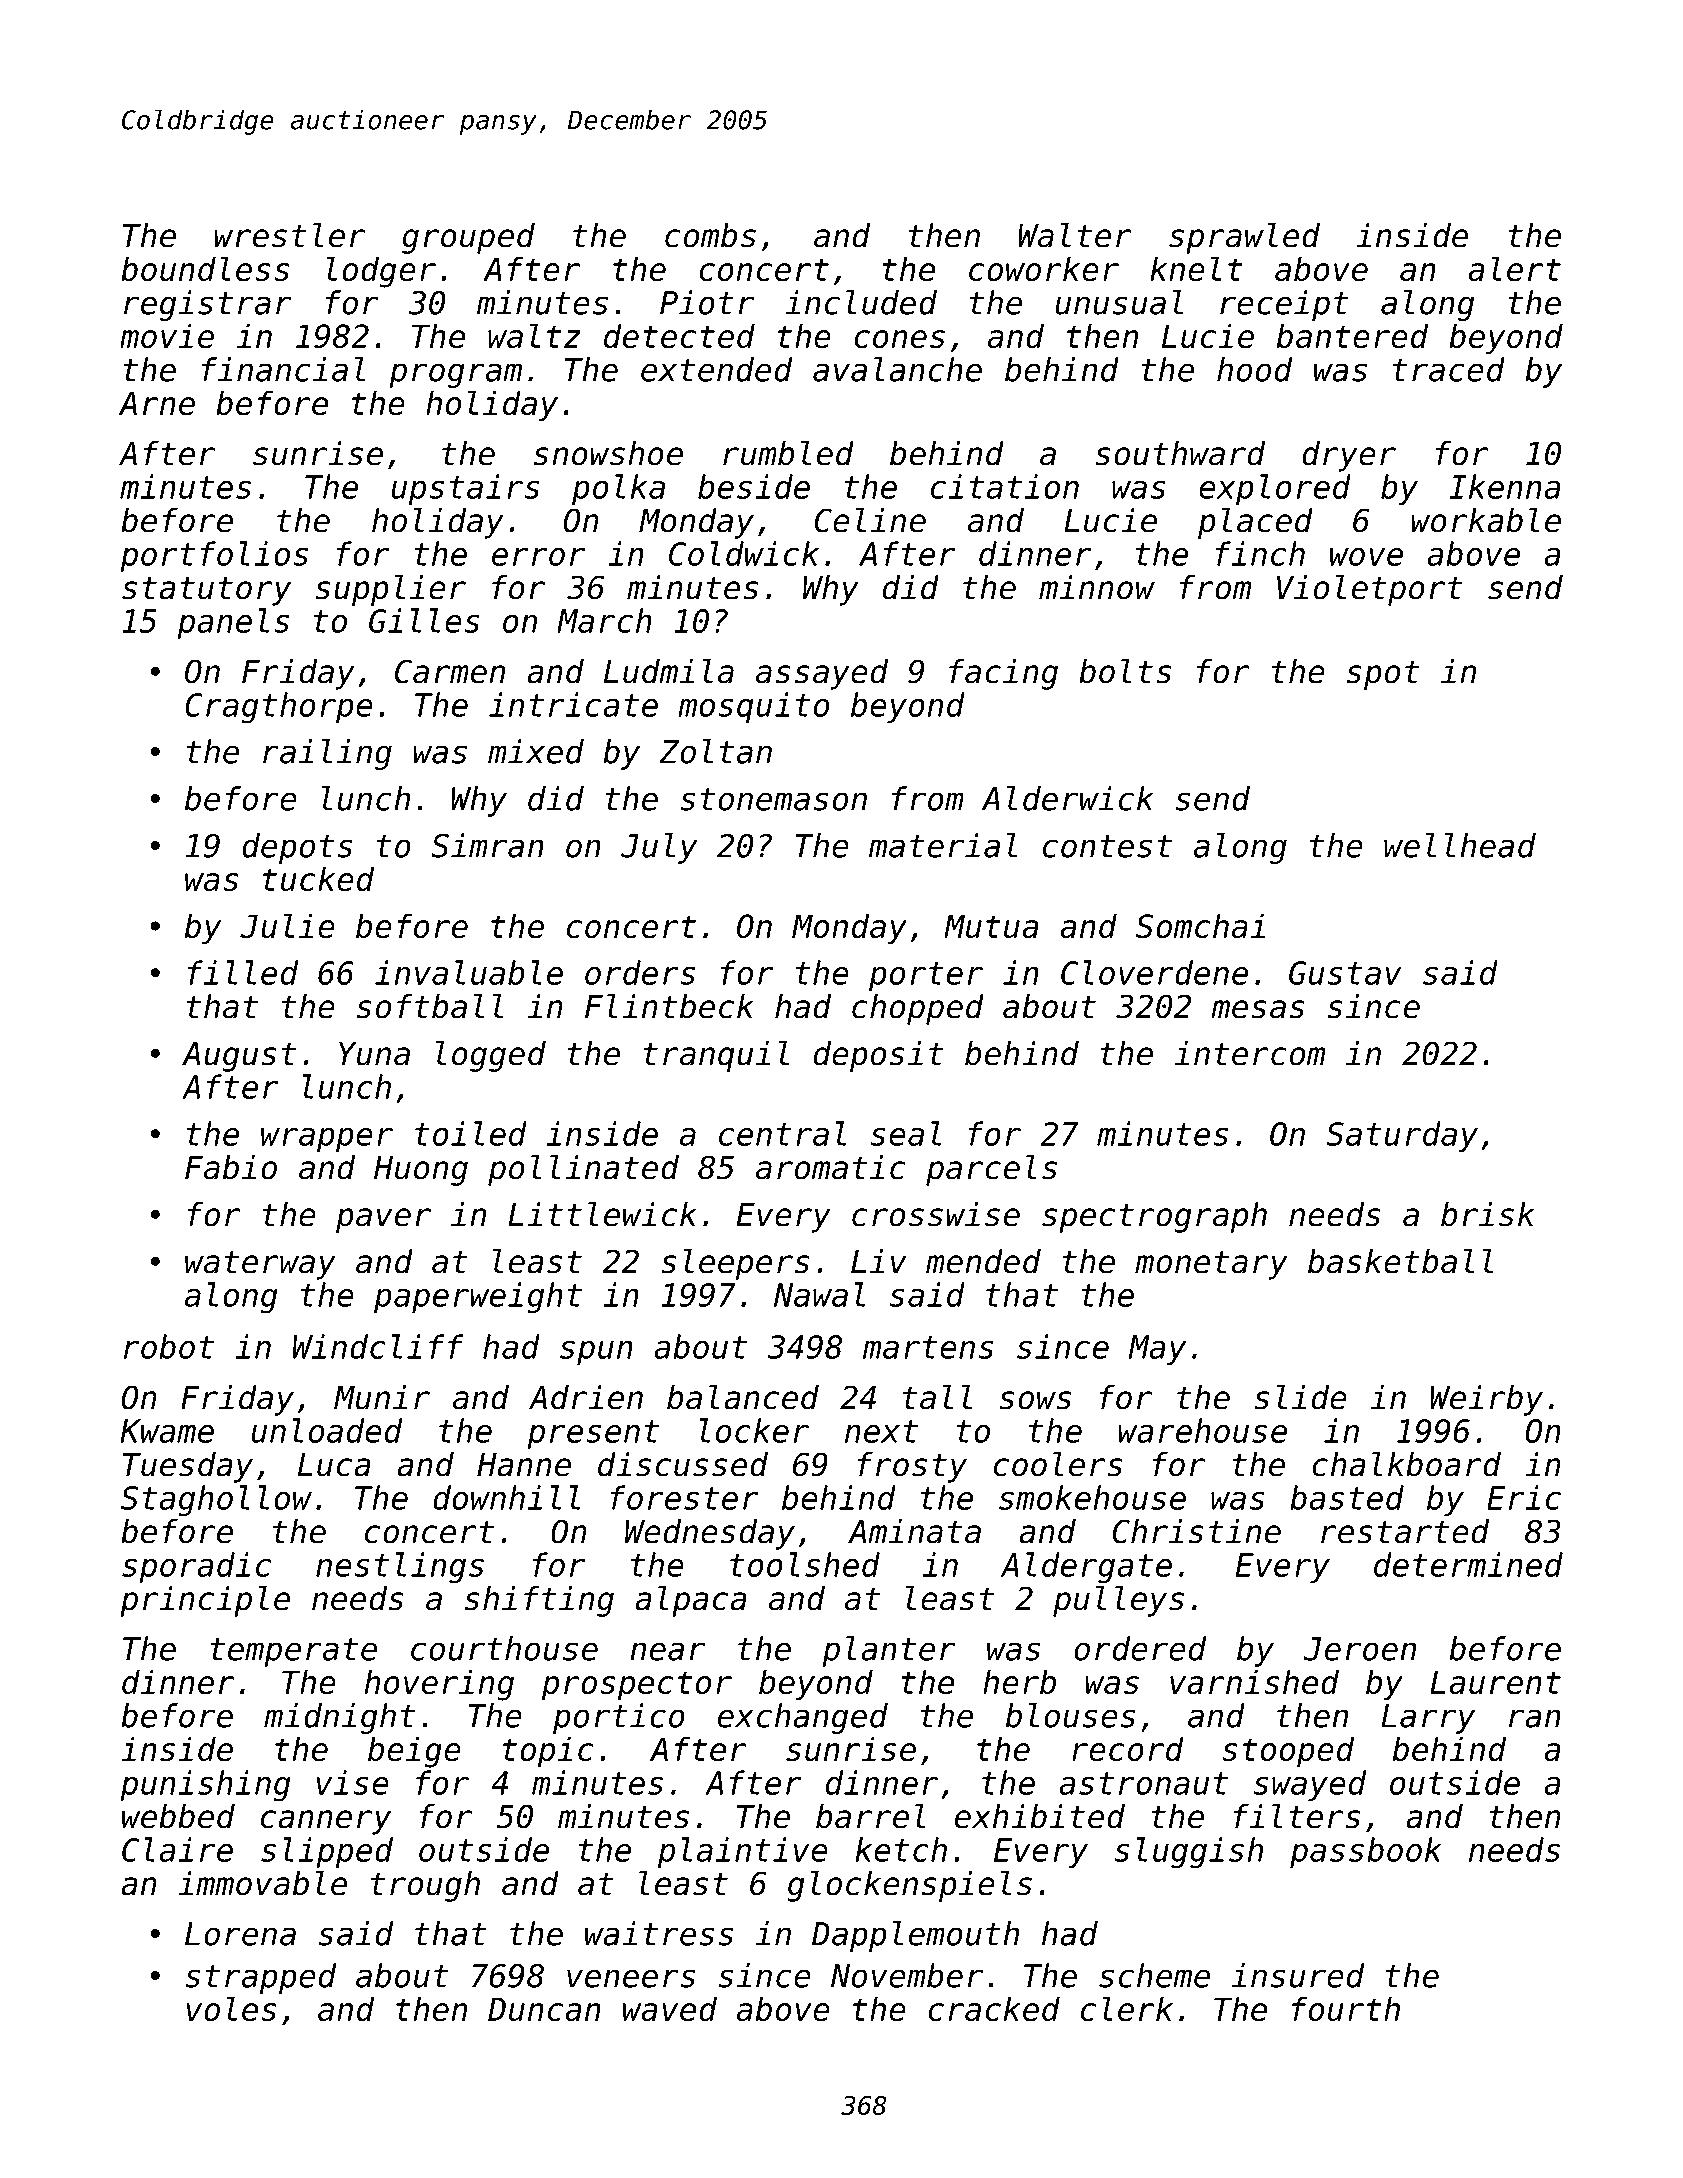 Image resolution: width=1683 pixels, height=2178 pixels. What do you see at coordinates (1075, 235) in the document?
I see `Walter` at bounding box center [1075, 235].
